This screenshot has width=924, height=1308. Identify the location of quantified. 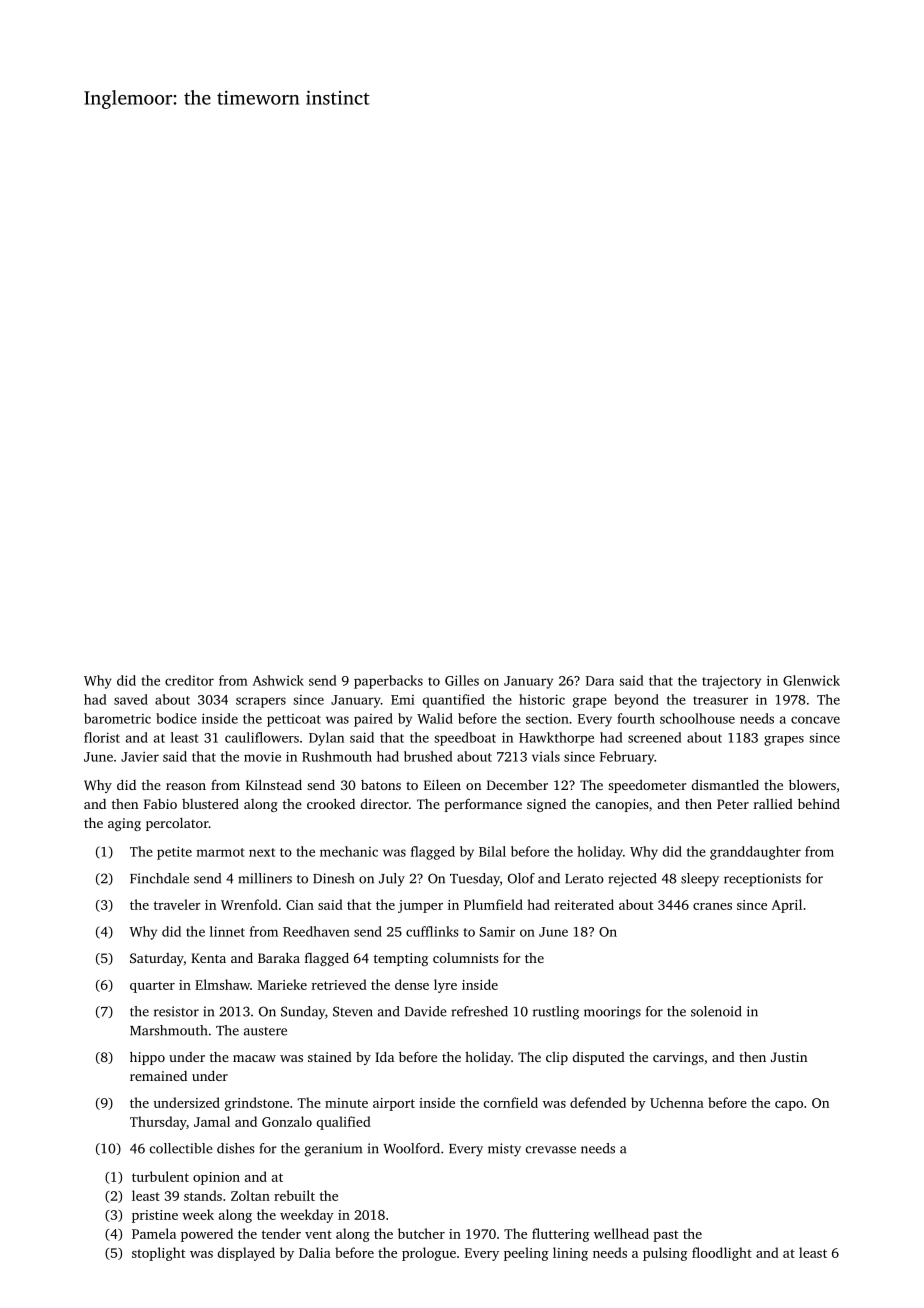
(454, 701).
